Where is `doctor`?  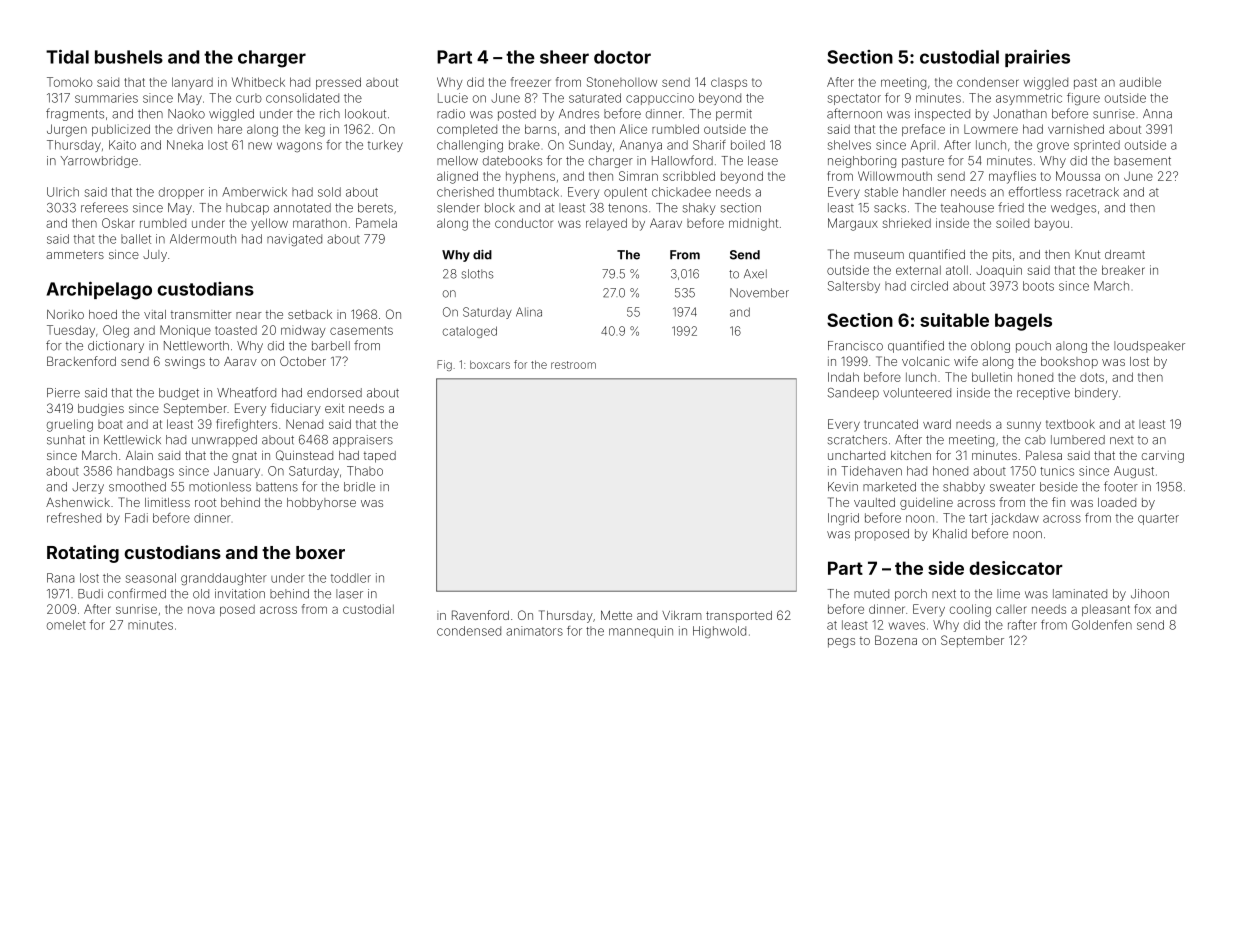
doctor is located at coordinates (622, 57).
